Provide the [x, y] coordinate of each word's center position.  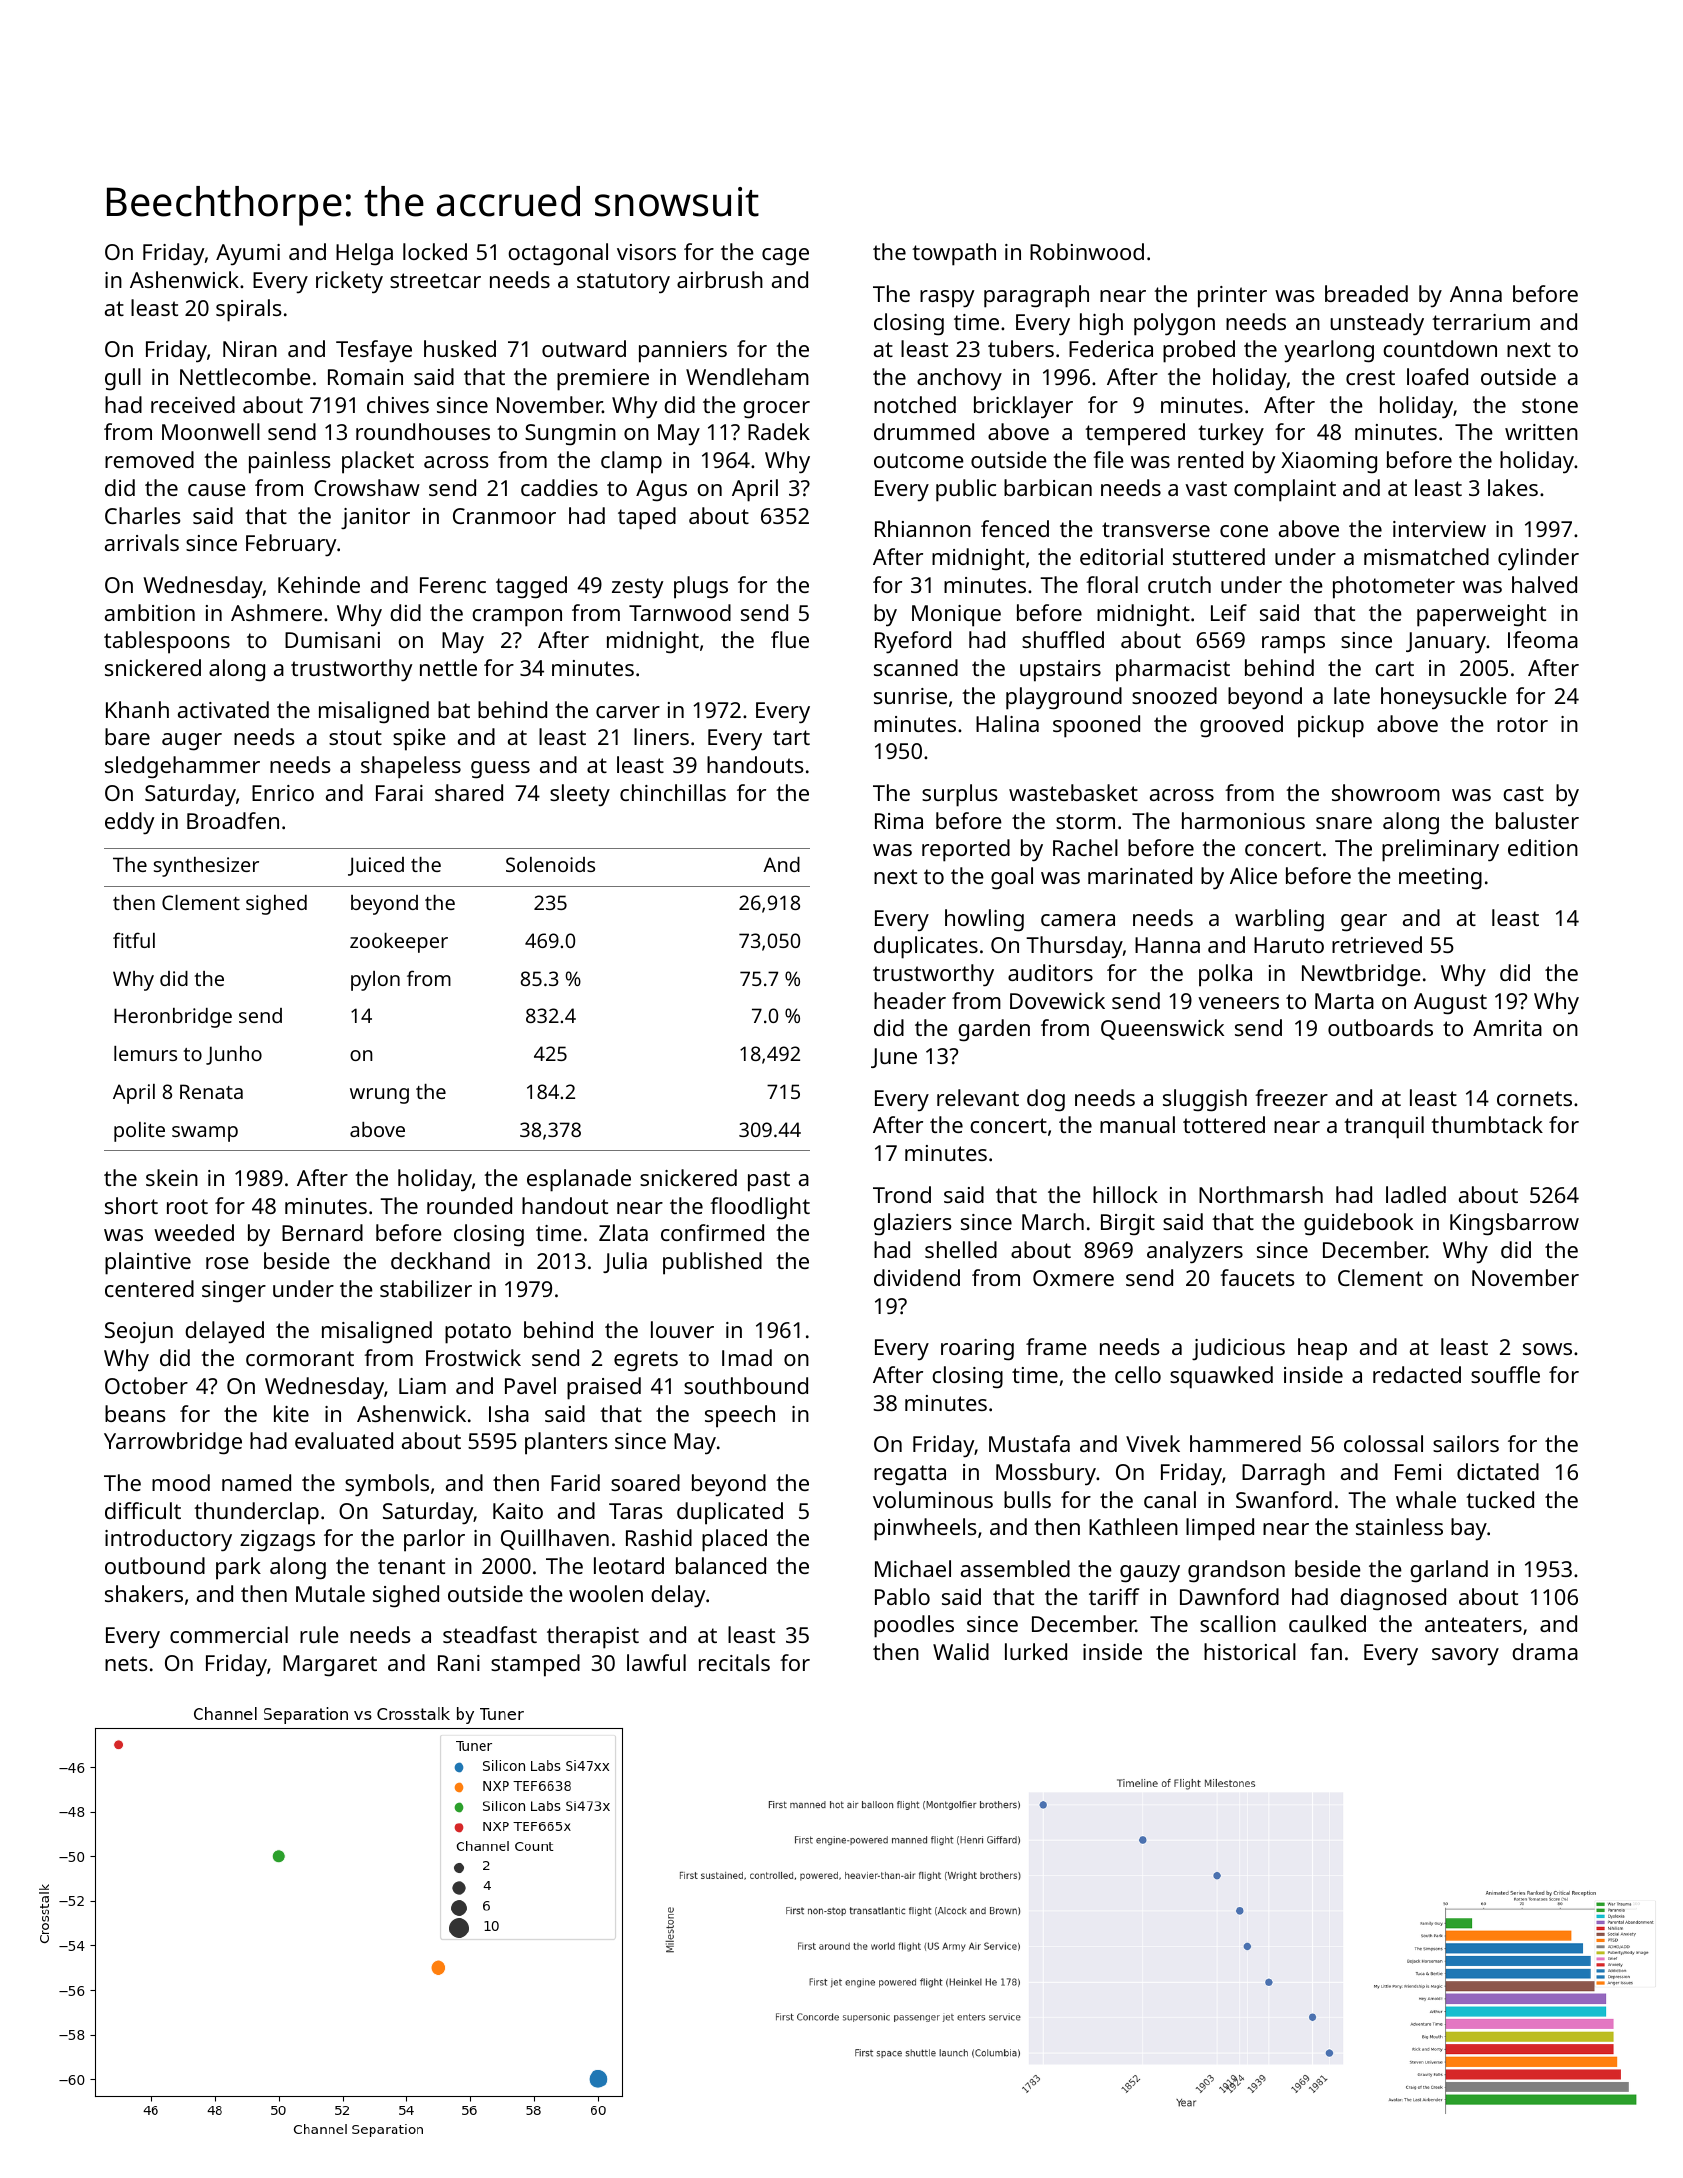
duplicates [926, 947]
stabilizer [426, 1288]
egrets [646, 1361]
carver [628, 712]
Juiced [376, 866]
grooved [1241, 726]
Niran [250, 349]
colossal [1383, 1443]
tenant [411, 1566]
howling [984, 920]
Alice [1253, 875]
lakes [1513, 487]
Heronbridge [173, 1018]
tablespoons [167, 642]
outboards [1380, 1027]
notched [915, 404]
